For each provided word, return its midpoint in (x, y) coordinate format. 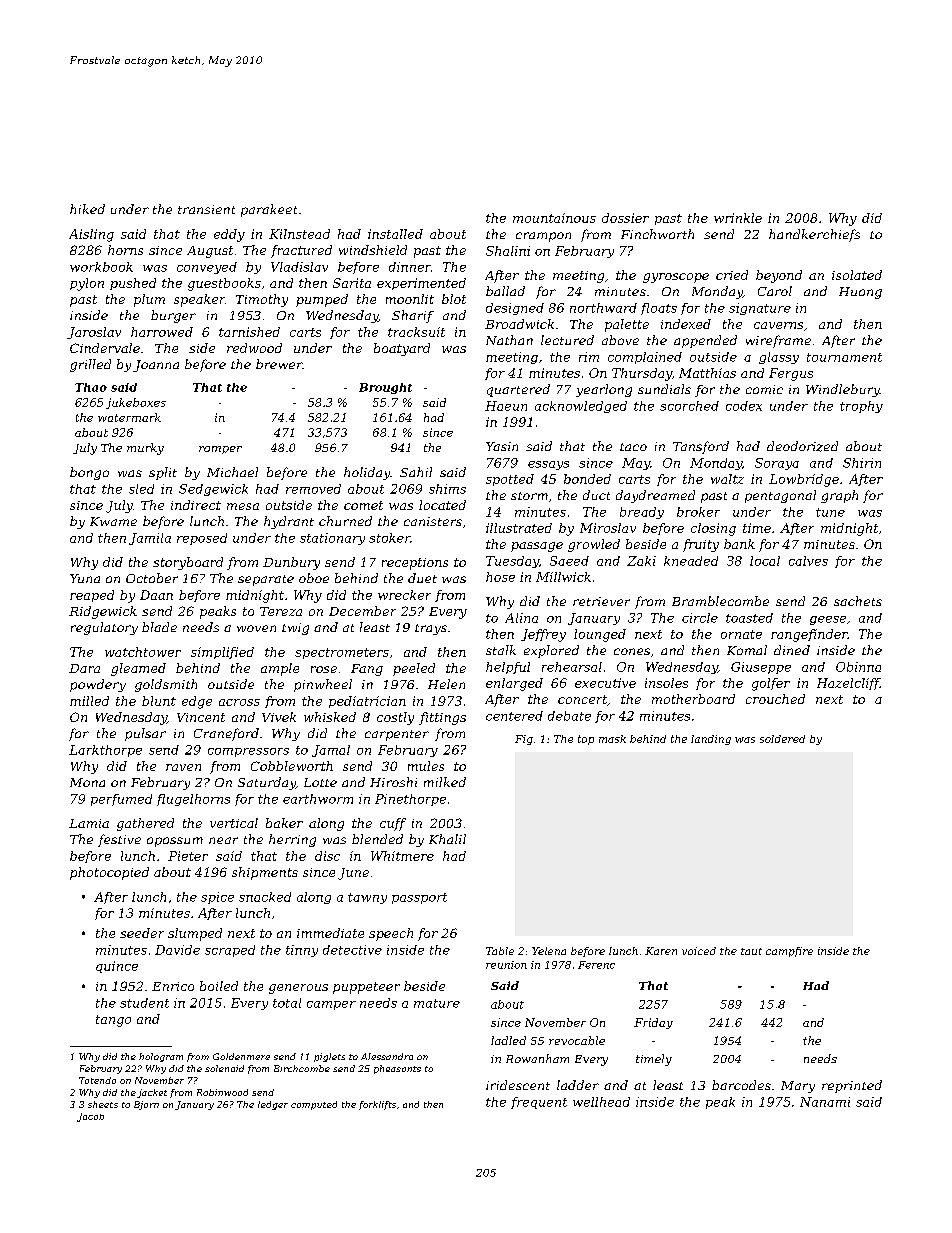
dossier (625, 218)
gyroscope (676, 278)
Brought (385, 388)
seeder (142, 933)
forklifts (377, 1105)
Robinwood (222, 1092)
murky (145, 449)
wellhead (601, 1102)
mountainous (554, 218)
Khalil (447, 839)
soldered (782, 739)
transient (206, 209)
